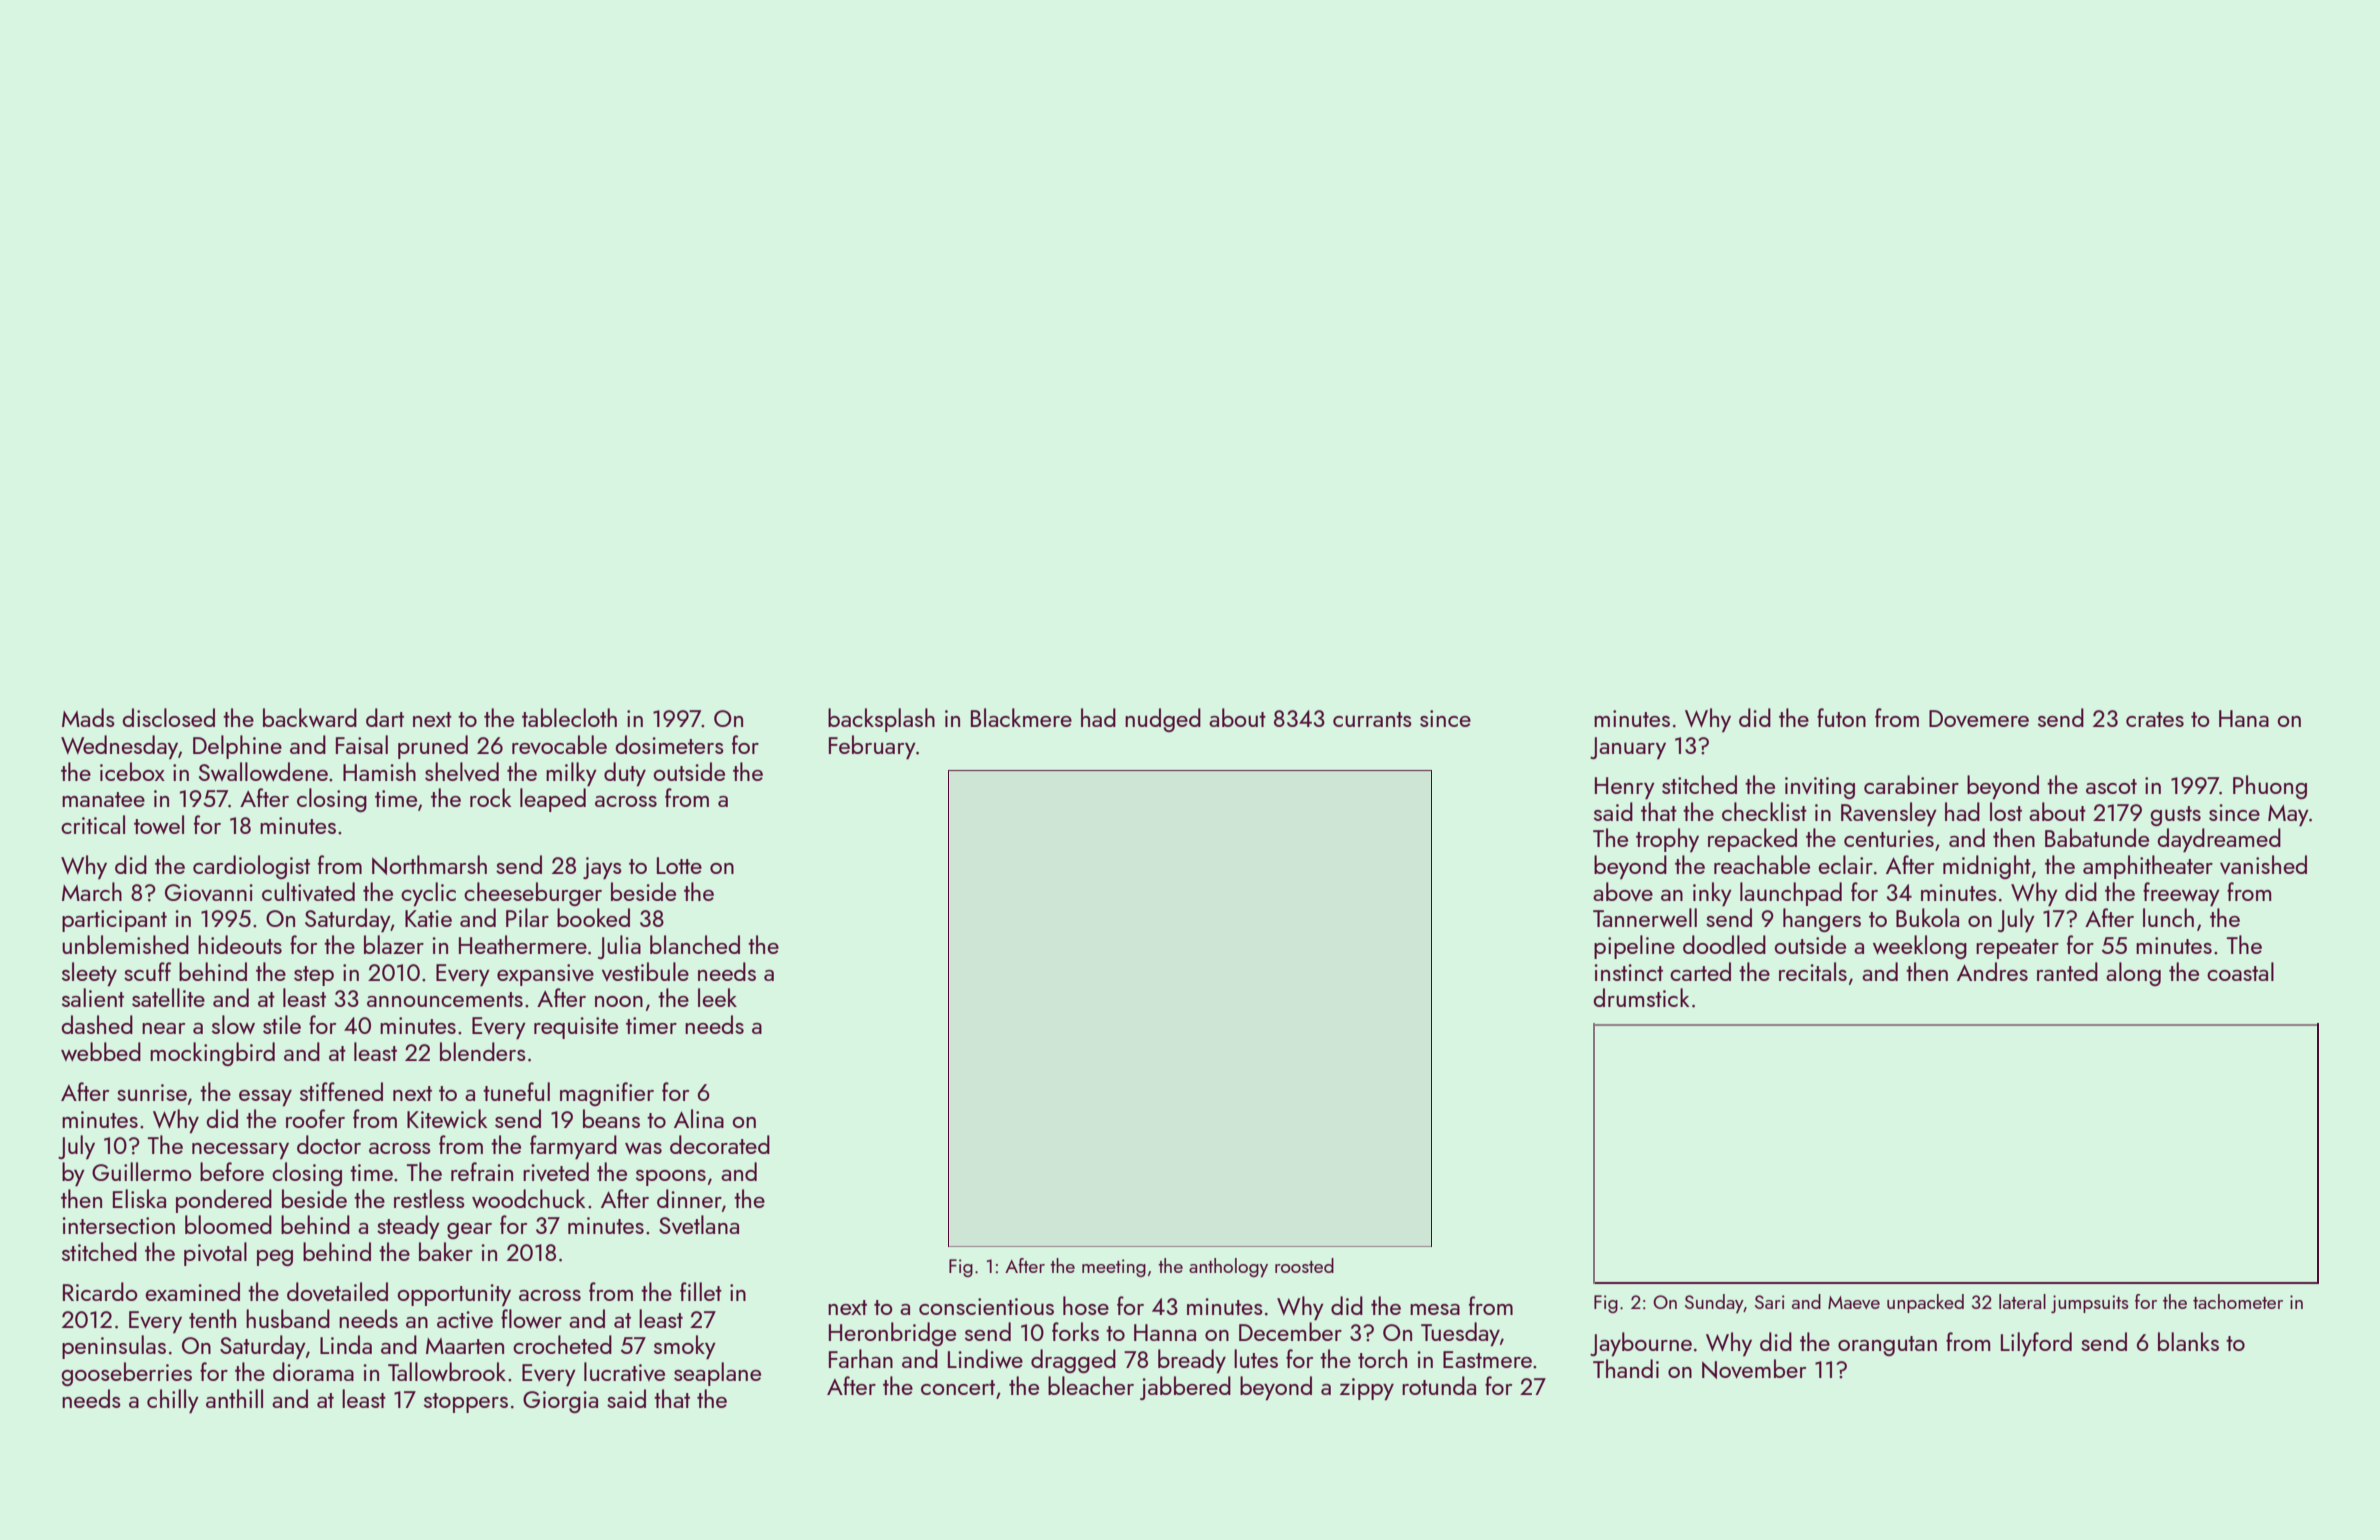 The height and width of the screenshot is (1540, 2380). I want to click on currants, so click(1372, 719).
